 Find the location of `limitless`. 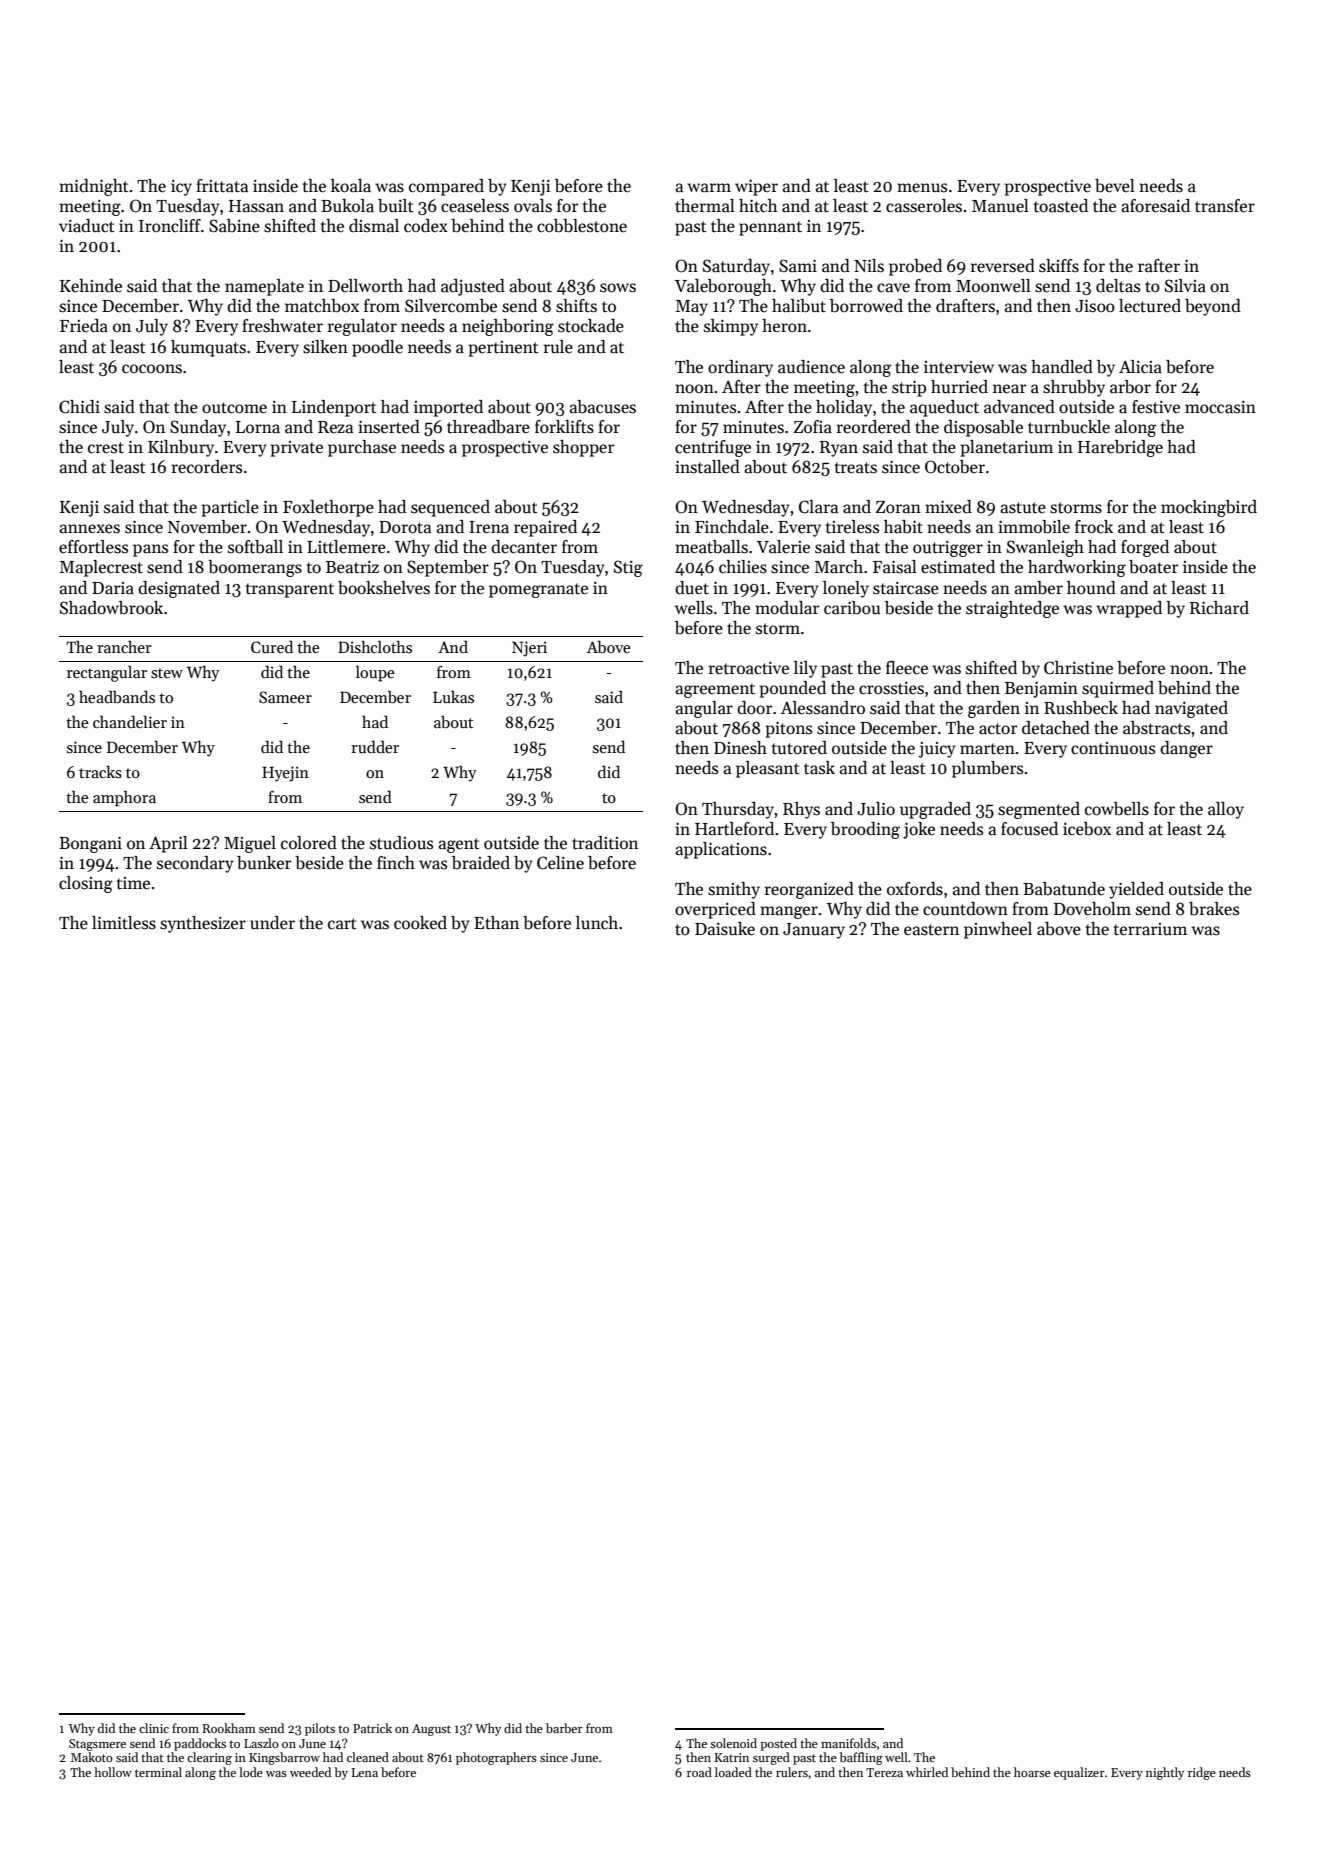

limitless is located at coordinates (124, 923).
